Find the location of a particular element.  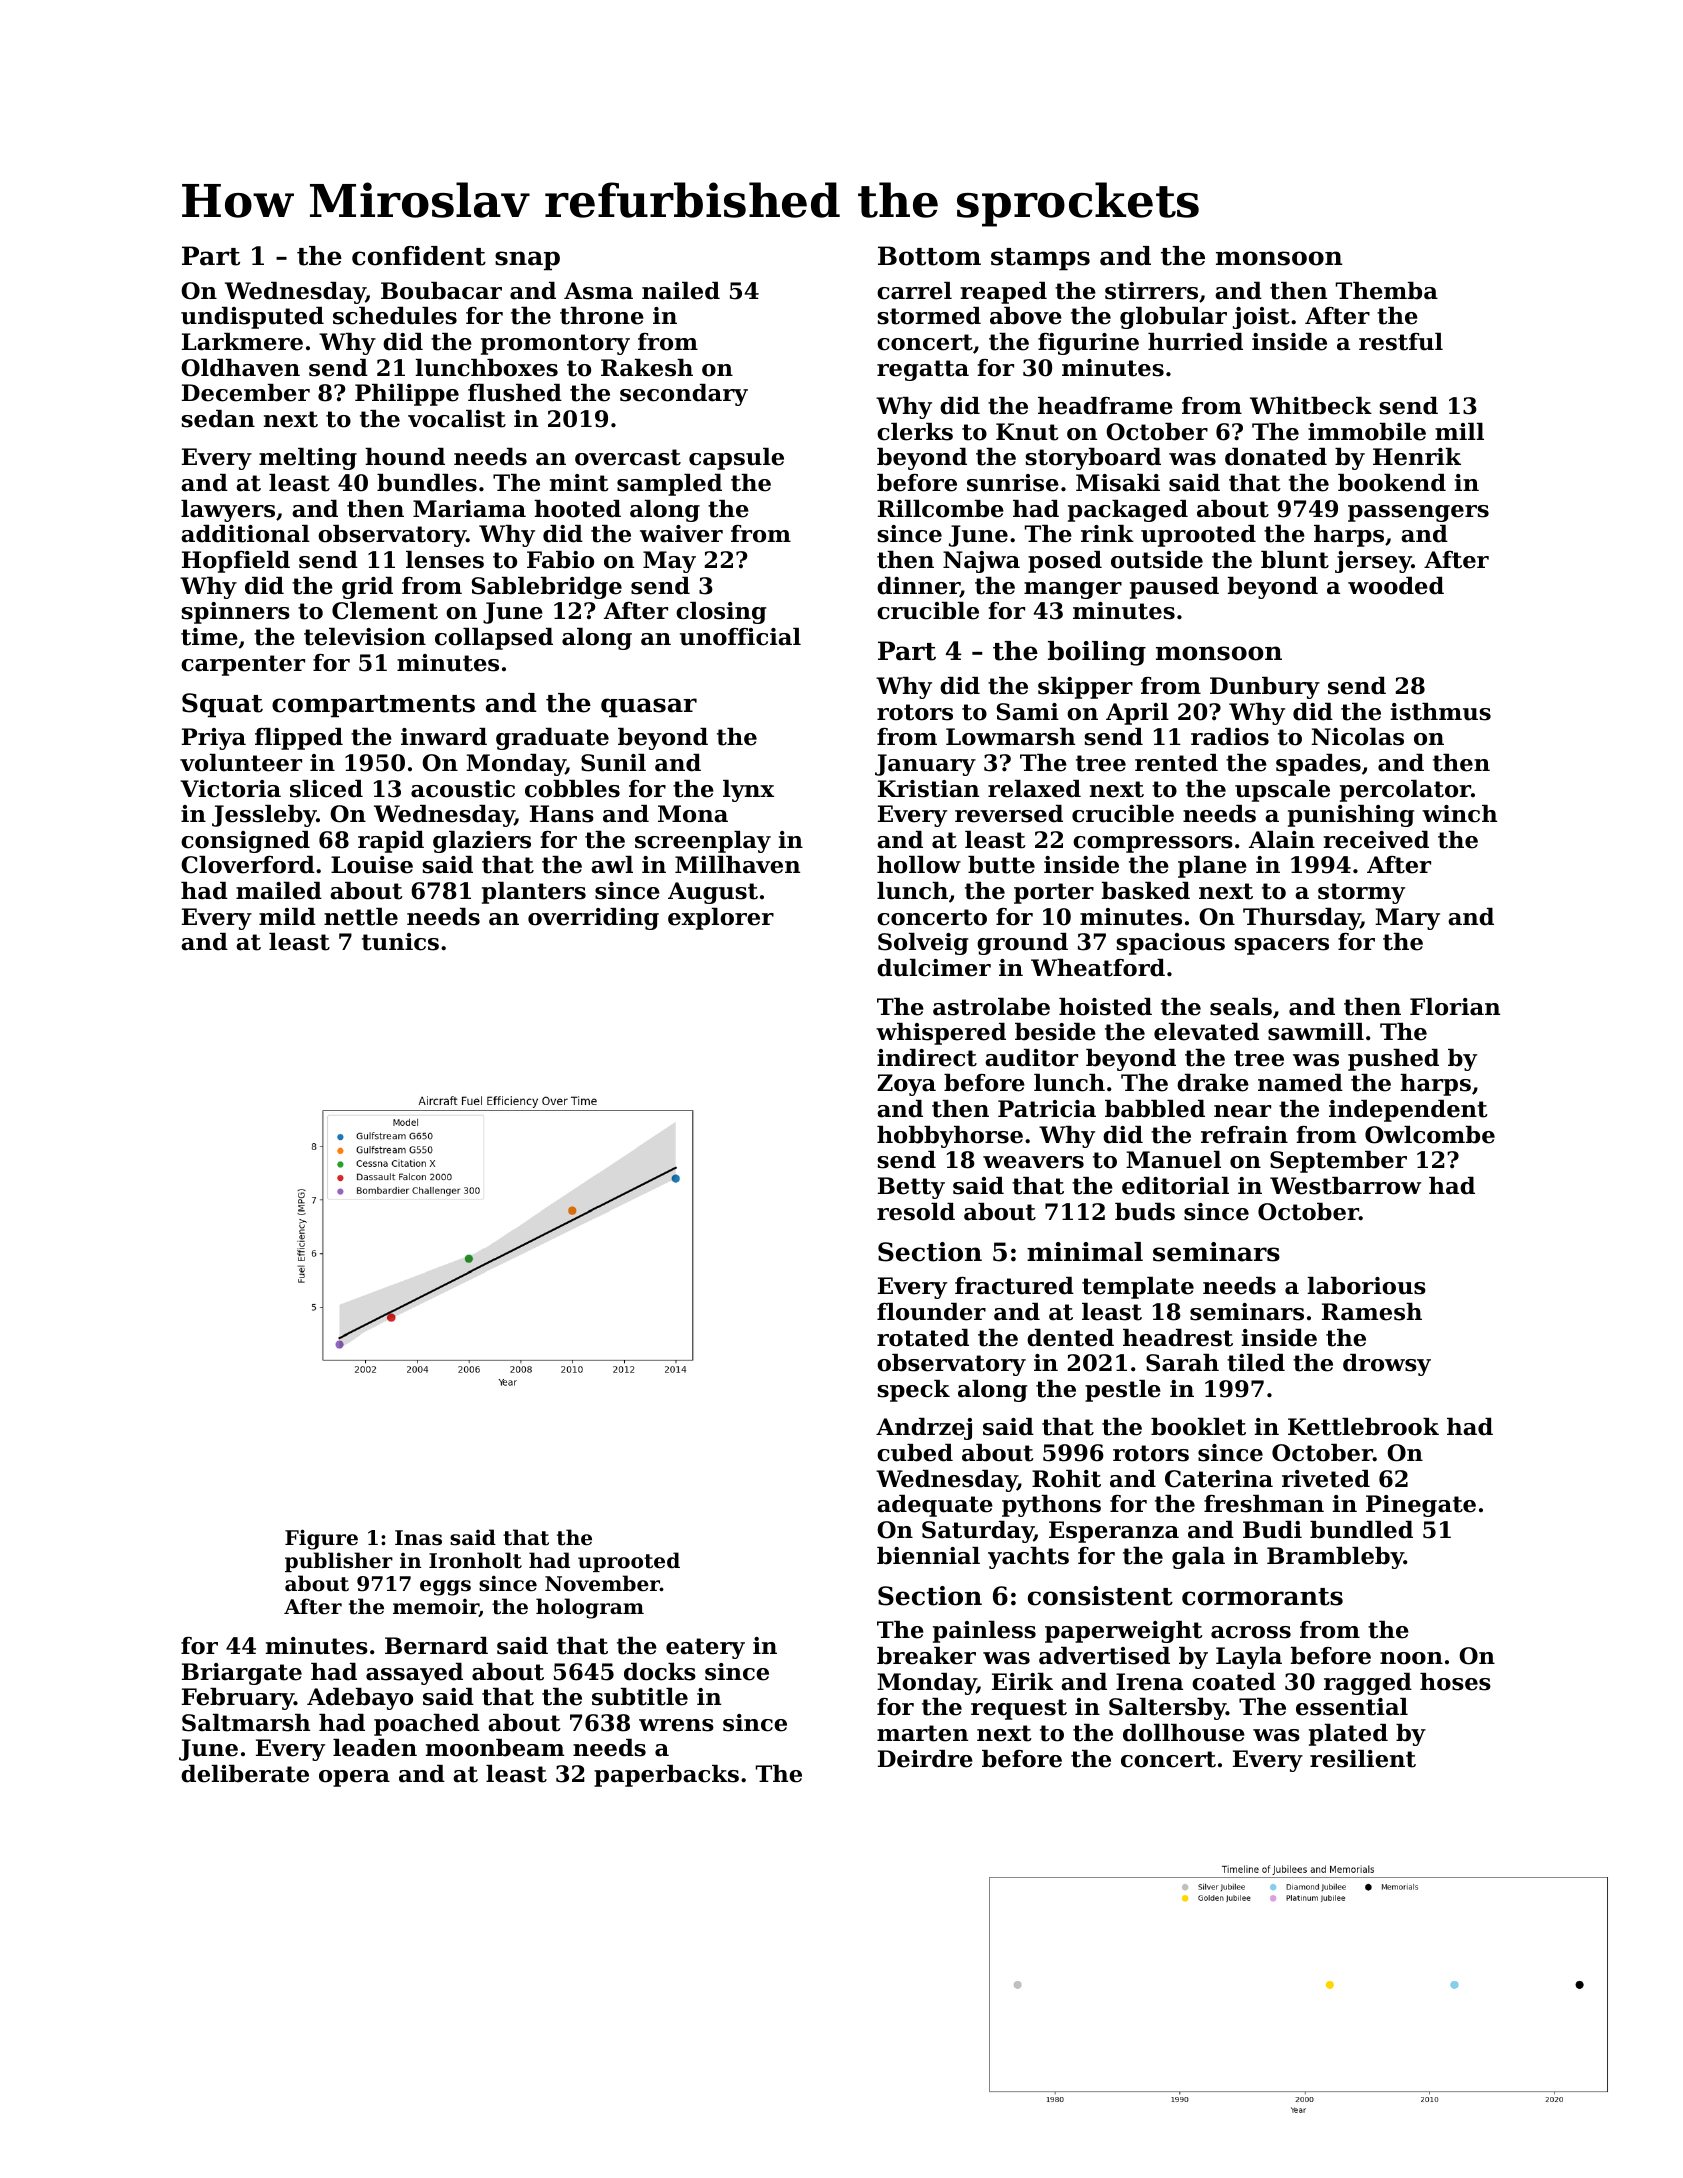

hollow is located at coordinates (919, 865).
